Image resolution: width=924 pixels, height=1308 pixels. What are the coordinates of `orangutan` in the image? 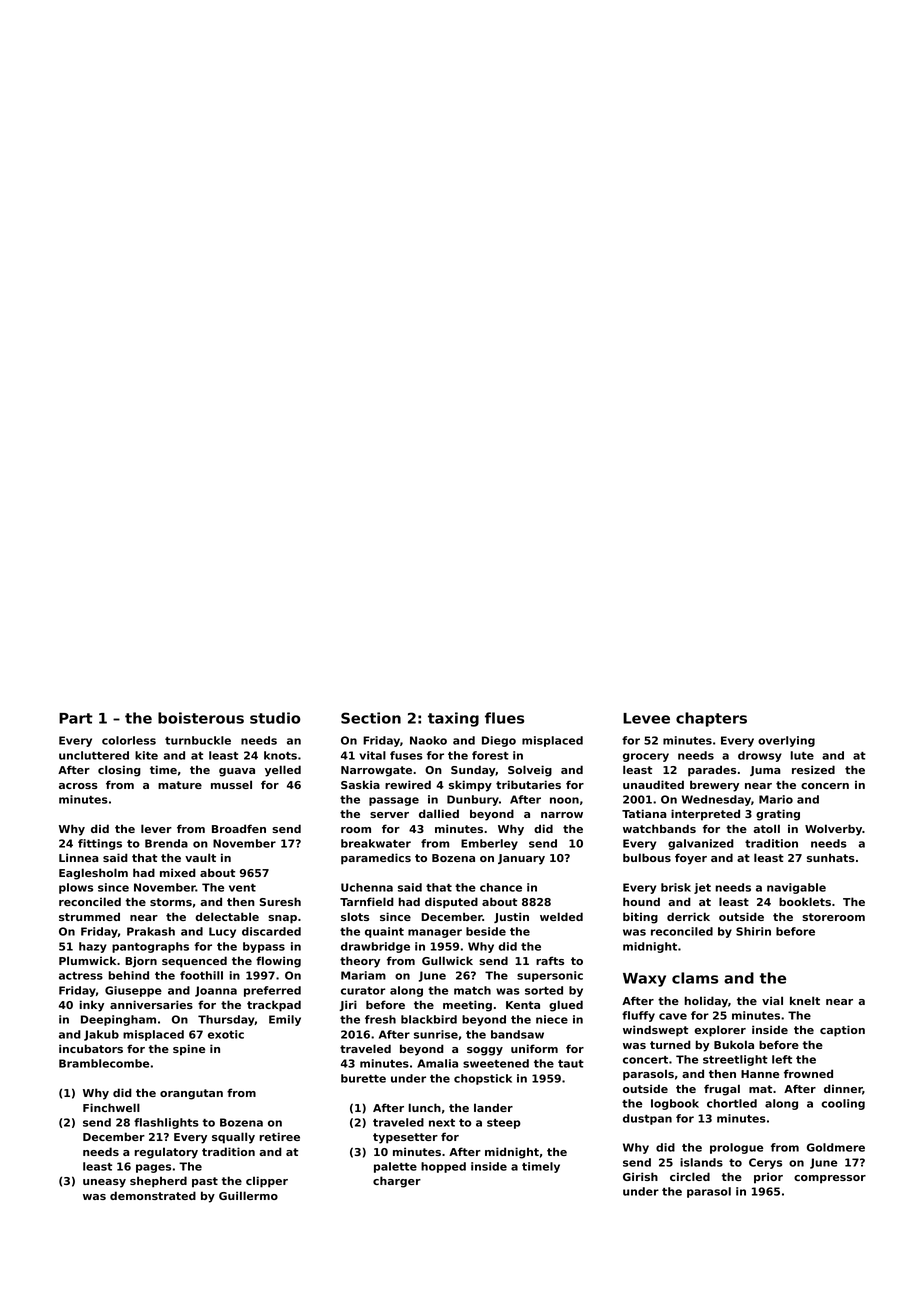 It's located at (191, 1094).
